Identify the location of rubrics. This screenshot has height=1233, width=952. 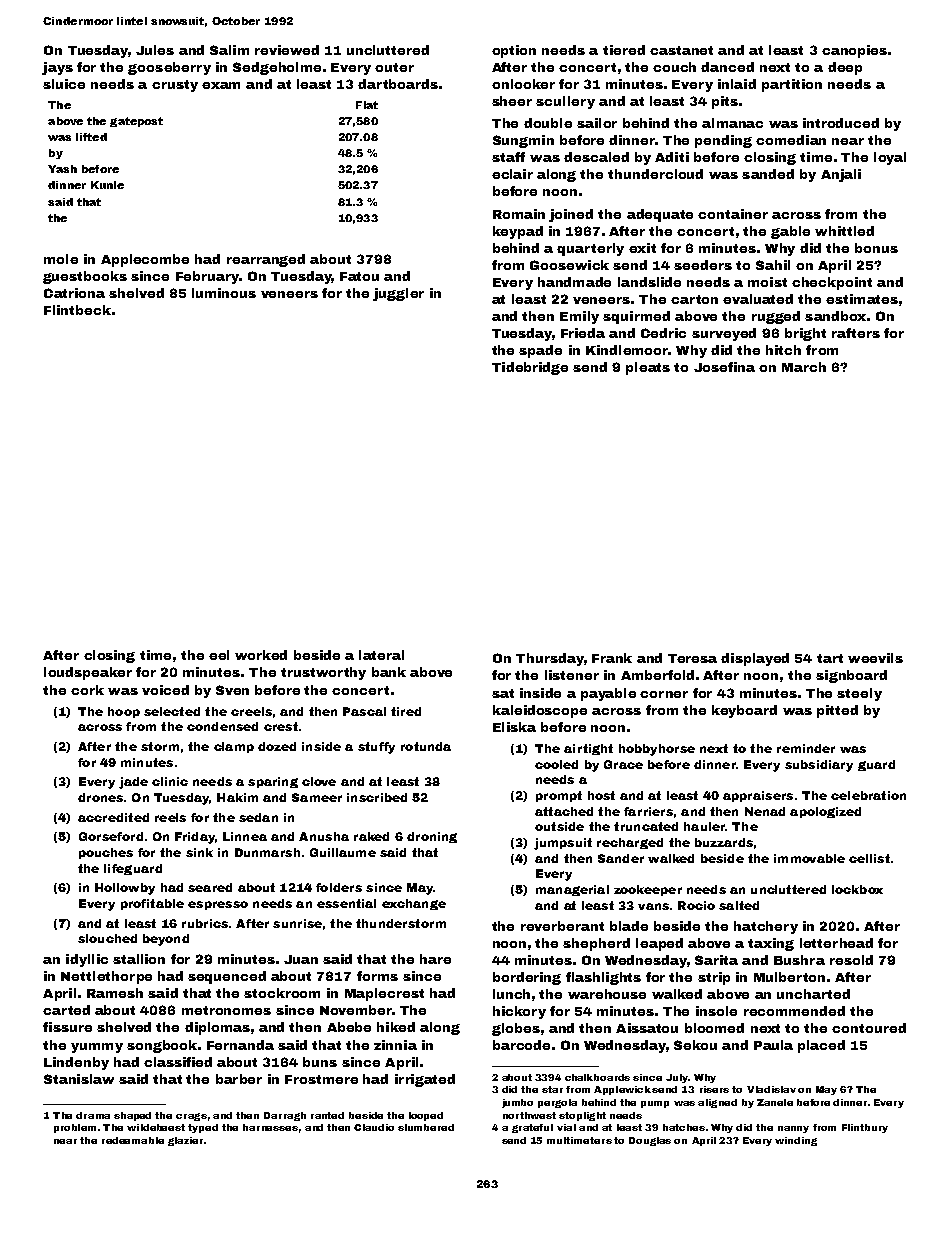
(205, 923).
